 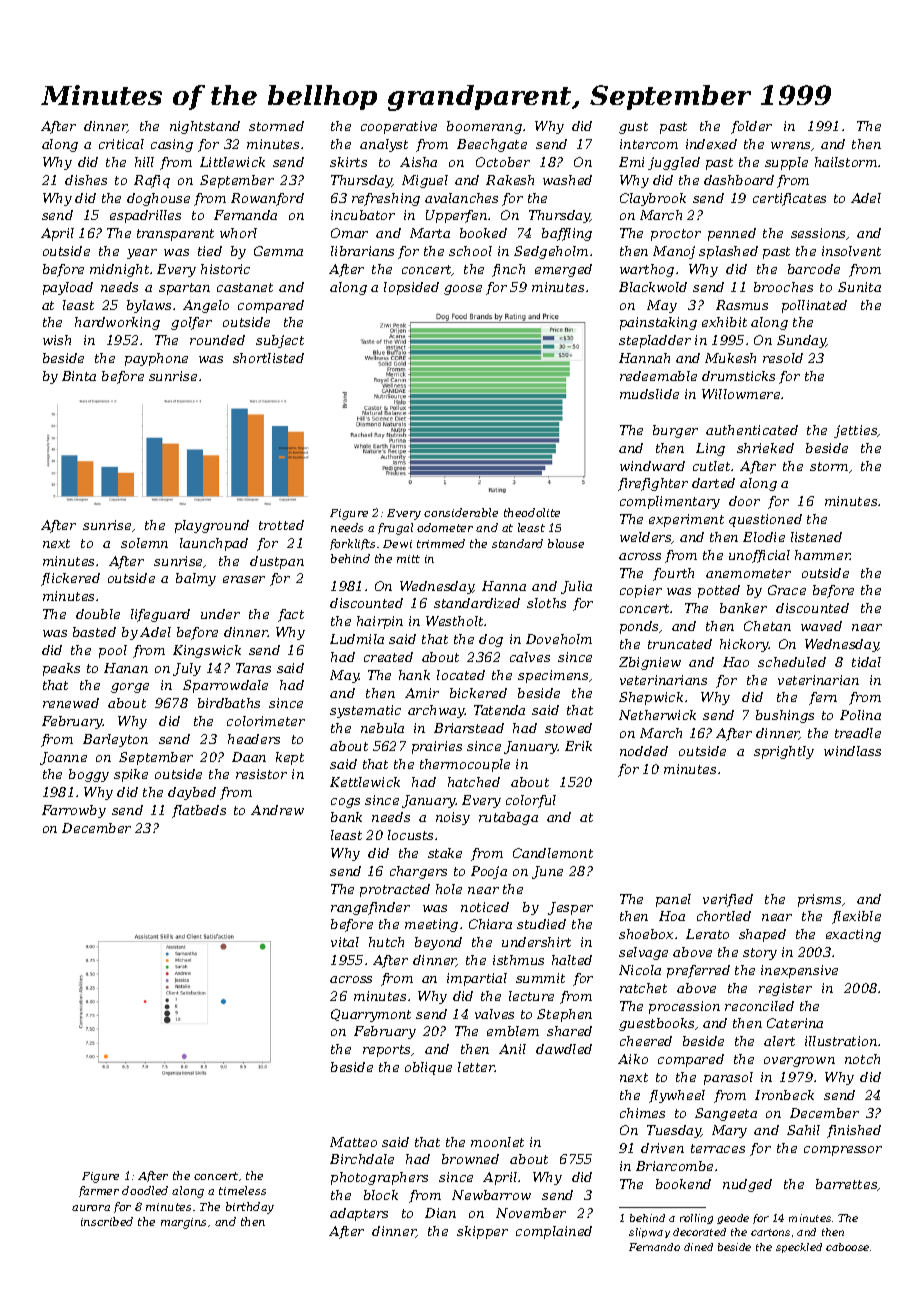 I want to click on complained, so click(x=554, y=1232).
